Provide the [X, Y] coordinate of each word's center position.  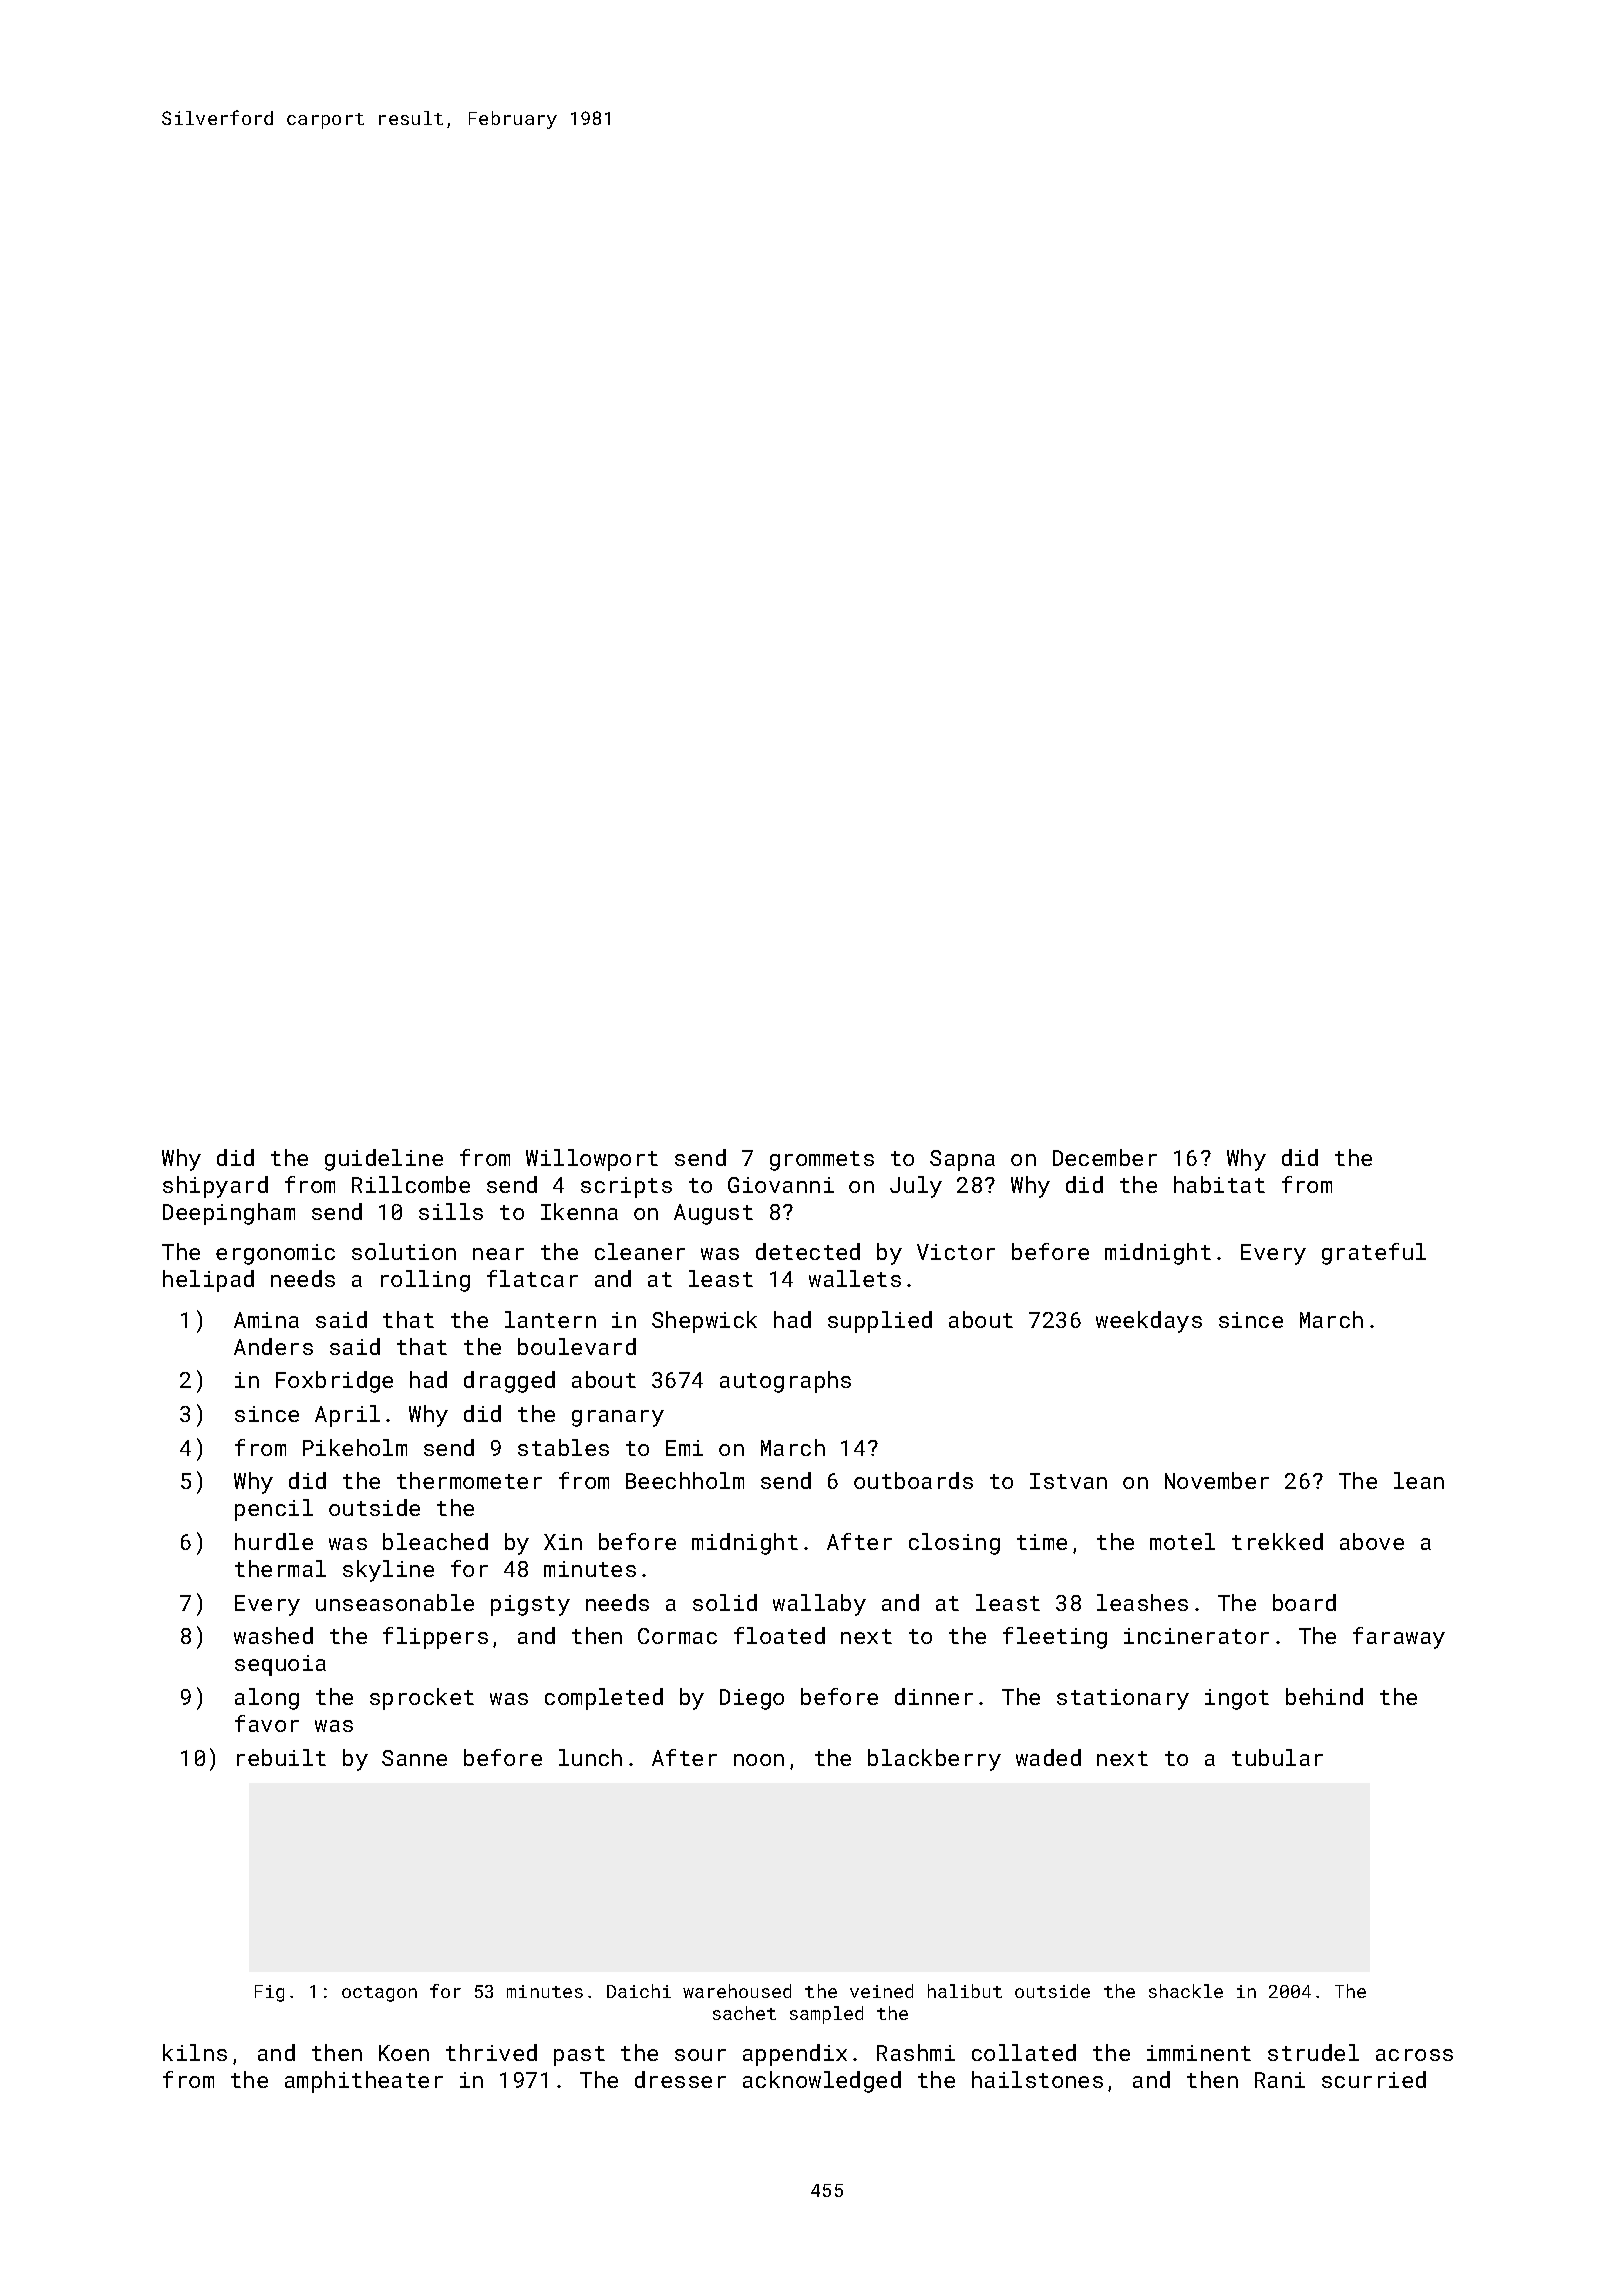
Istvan [1068, 1481]
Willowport [592, 1160]
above [1372, 1541]
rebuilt [281, 1757]
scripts [626, 1187]
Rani [1280, 2080]
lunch [590, 1757]
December [1105, 1157]
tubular [1277, 1757]
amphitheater [364, 2082]
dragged [509, 1382]
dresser [680, 2079]
